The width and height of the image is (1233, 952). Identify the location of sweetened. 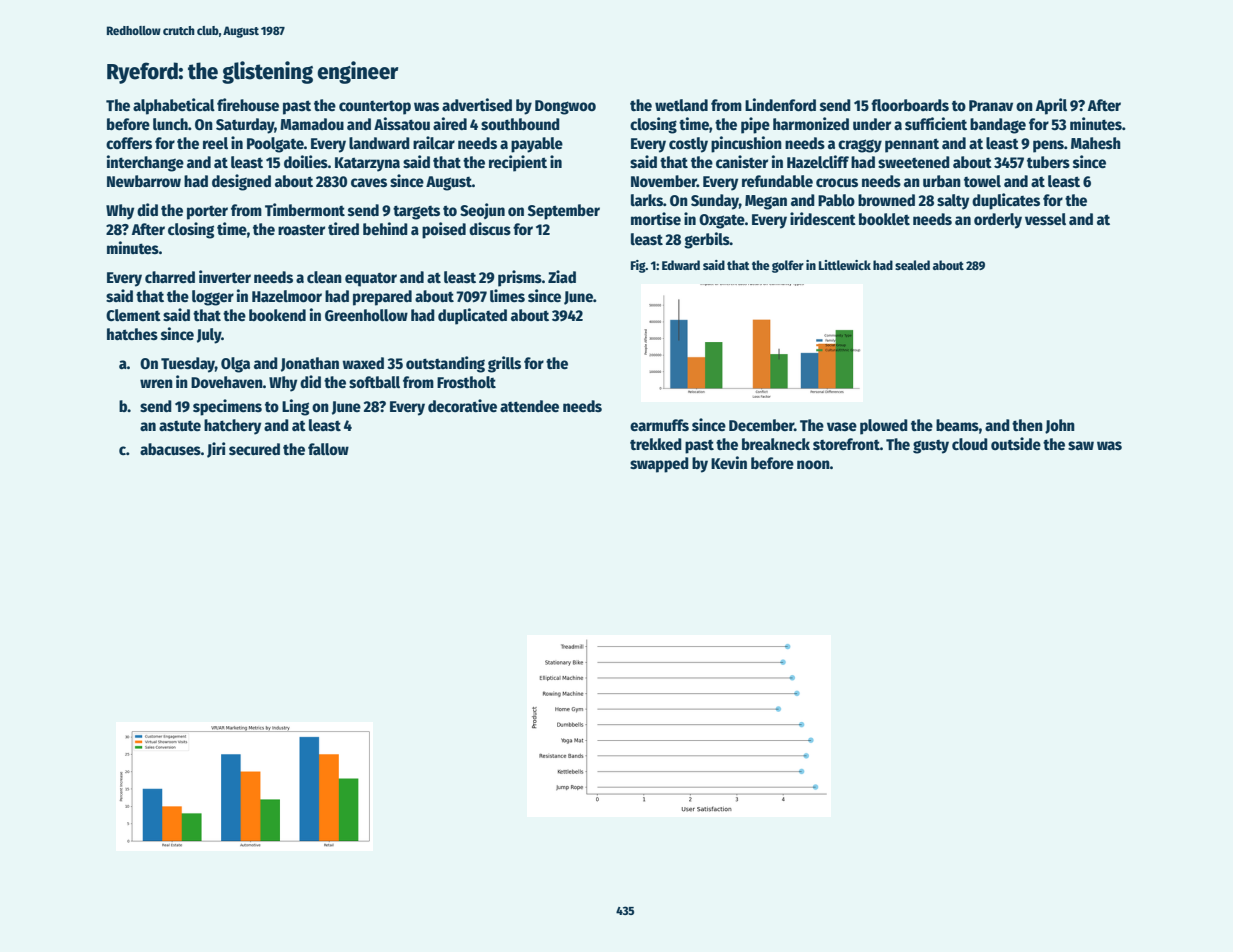
(914, 162).
